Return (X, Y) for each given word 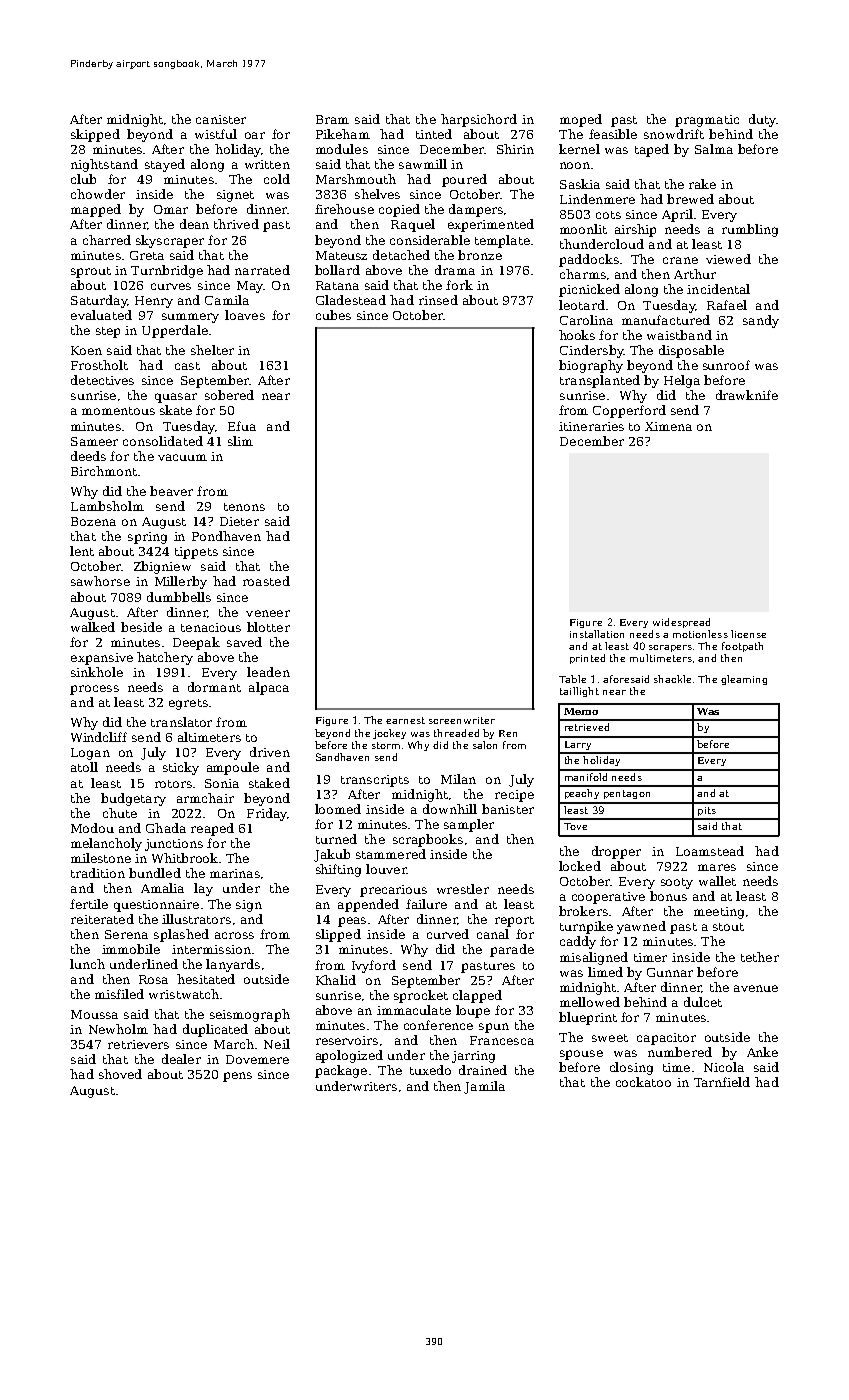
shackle (672, 679)
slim (240, 441)
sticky (181, 768)
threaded (456, 733)
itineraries (591, 426)
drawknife (747, 395)
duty (762, 120)
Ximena (668, 426)
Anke (762, 1052)
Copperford (629, 411)
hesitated (206, 979)
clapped (477, 996)
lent (82, 551)
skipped (95, 135)
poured (464, 180)
